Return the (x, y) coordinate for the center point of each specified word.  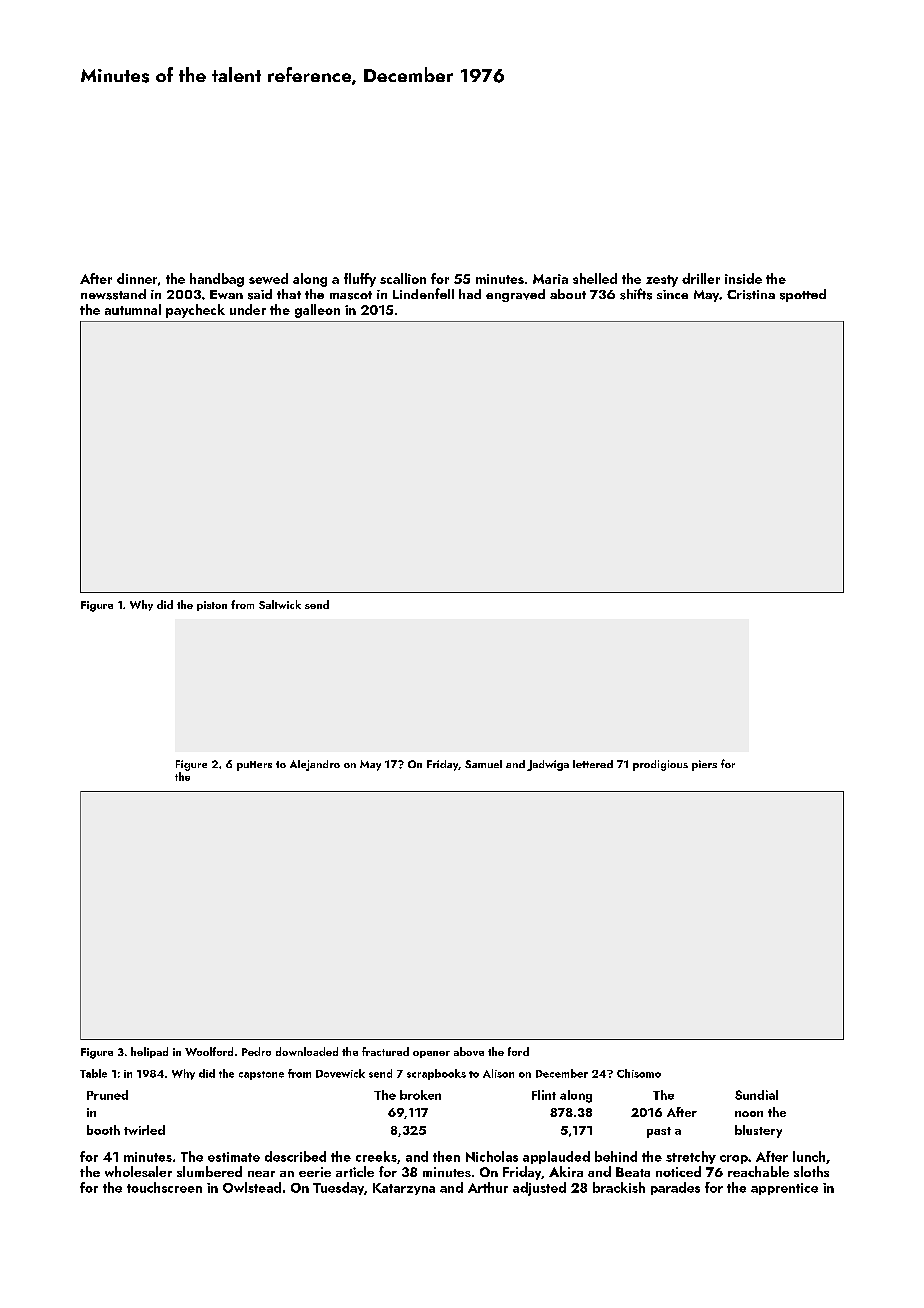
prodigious (660, 765)
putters (254, 766)
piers (704, 765)
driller (701, 278)
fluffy (360, 280)
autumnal (133, 309)
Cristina (751, 295)
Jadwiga (548, 765)
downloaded (307, 1051)
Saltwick (280, 604)
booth (103, 1130)
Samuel (483, 764)
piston (212, 606)
